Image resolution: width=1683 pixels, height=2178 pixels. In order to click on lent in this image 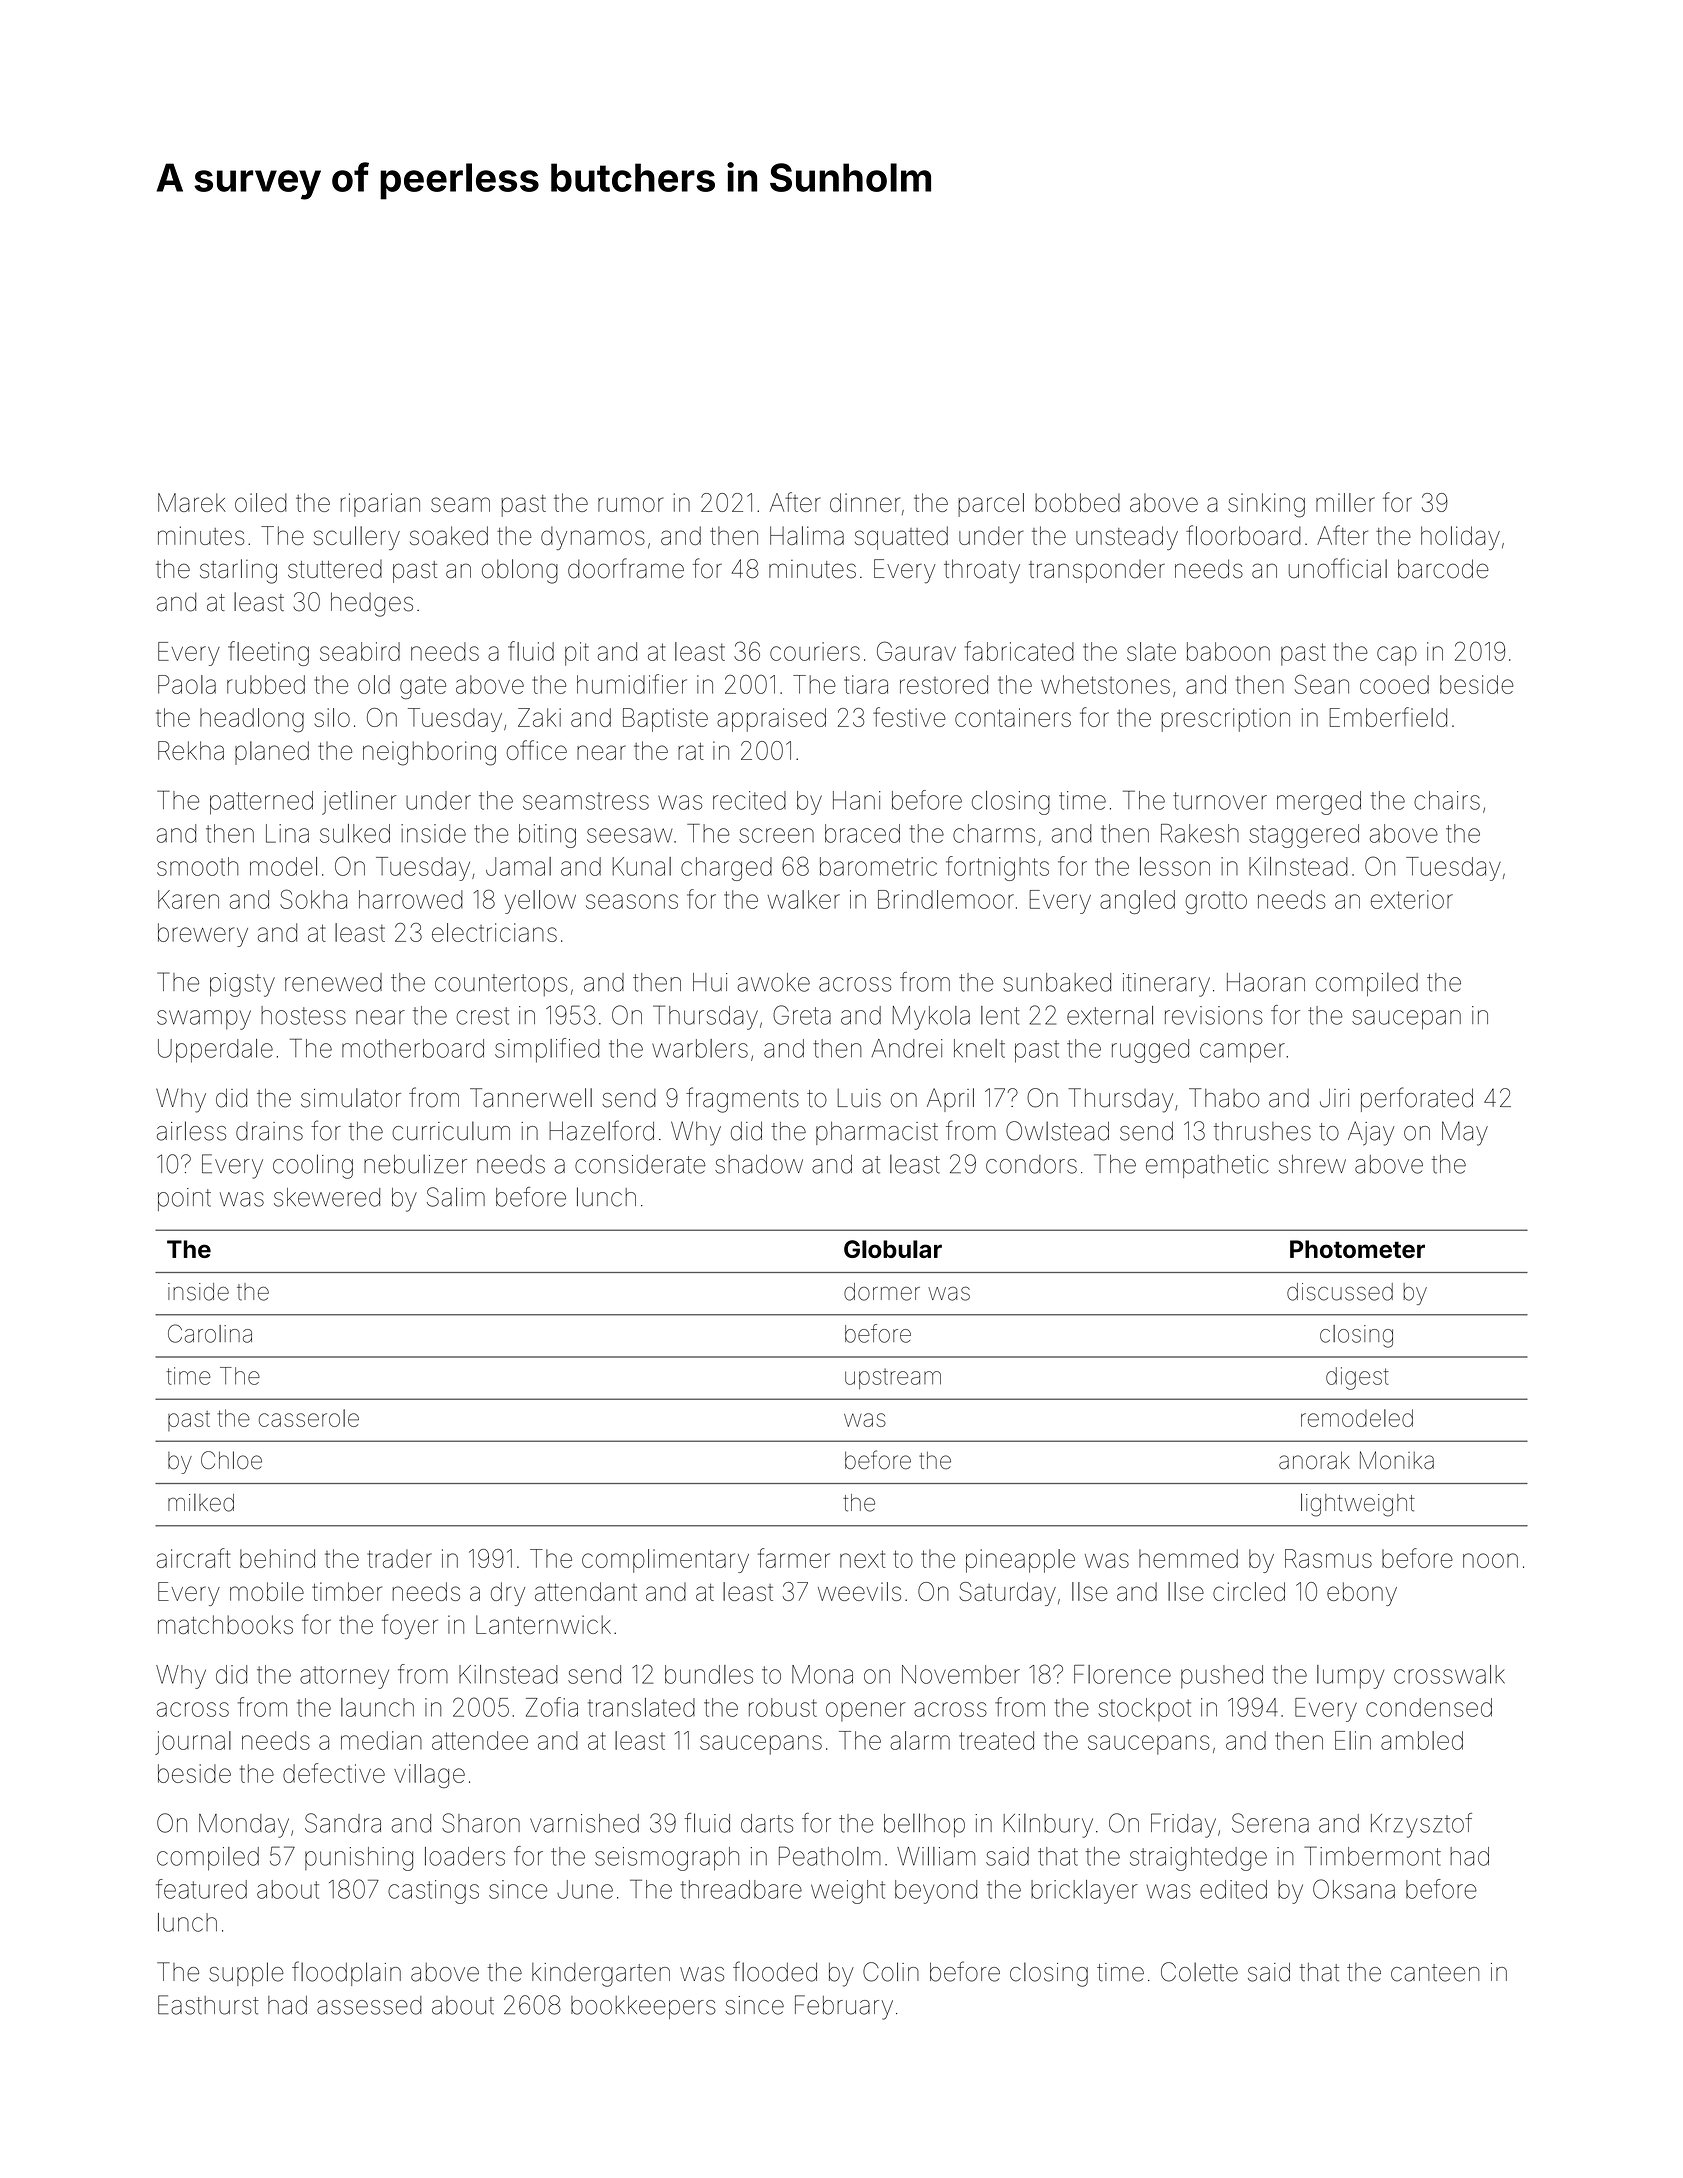, I will do `click(1000, 1015)`.
